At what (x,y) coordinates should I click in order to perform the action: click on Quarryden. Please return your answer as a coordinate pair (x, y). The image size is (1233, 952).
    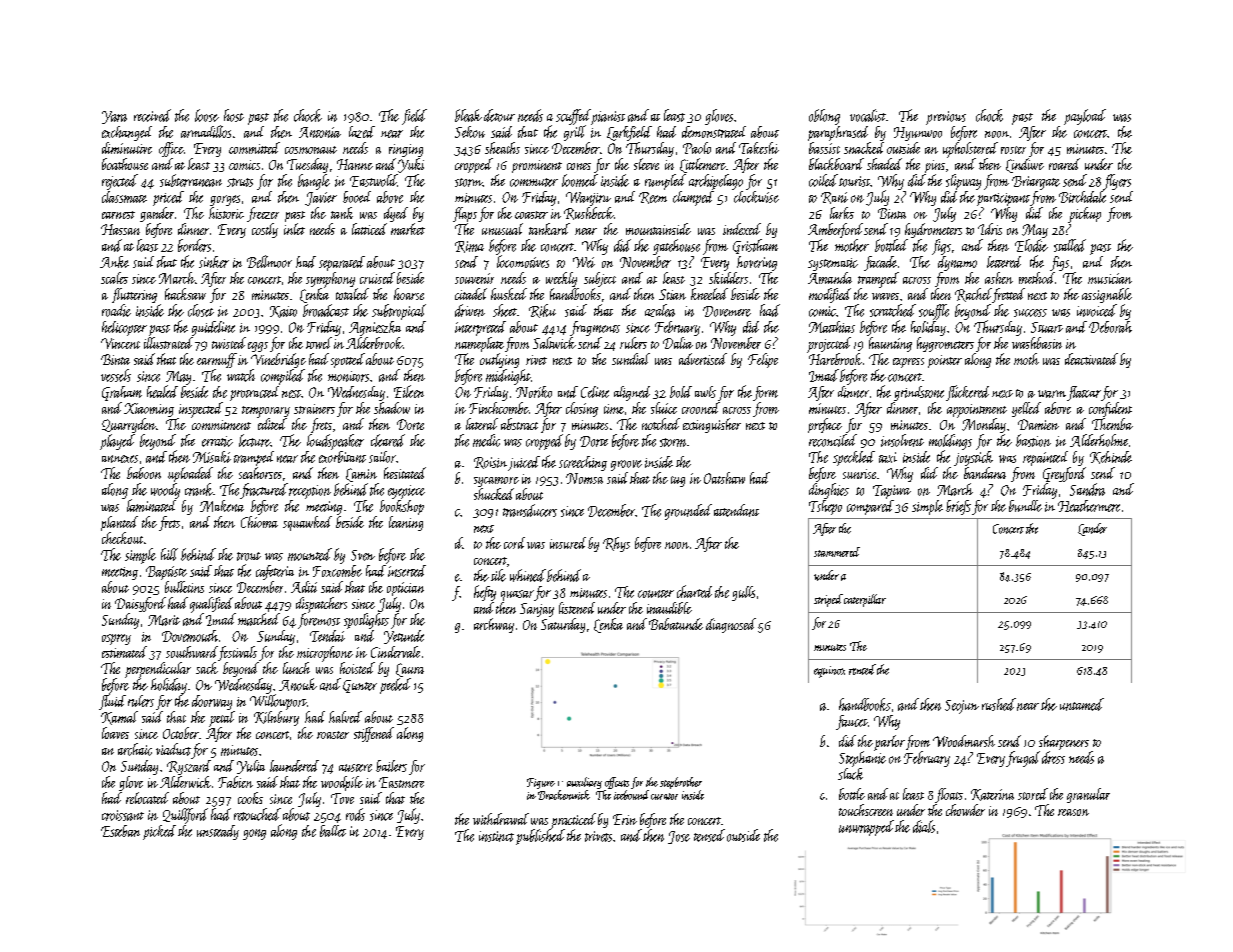
    Looking at the image, I should click on (129, 425).
